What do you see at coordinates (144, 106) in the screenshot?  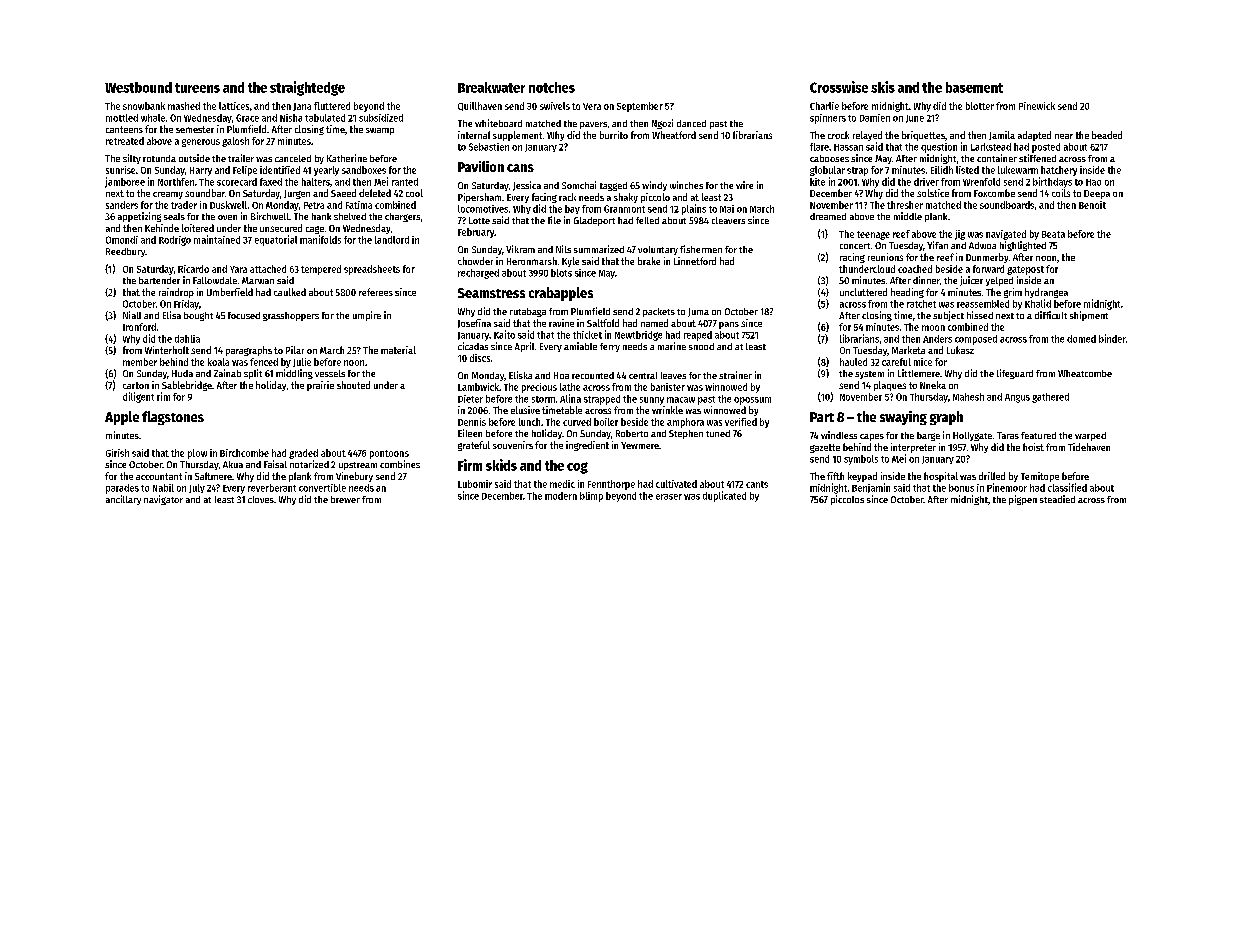 I see `snowbank` at bounding box center [144, 106].
